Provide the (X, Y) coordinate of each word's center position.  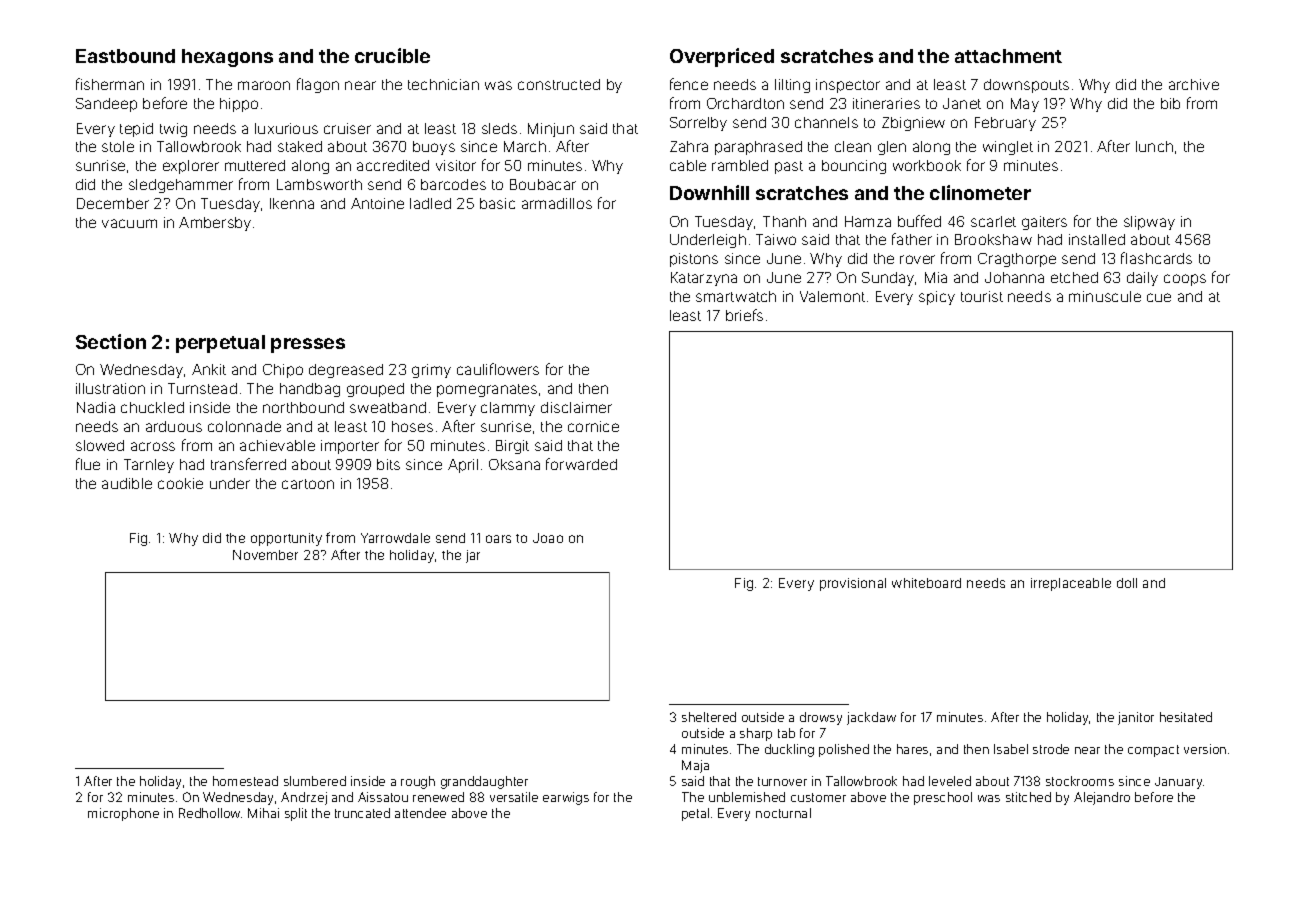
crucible (392, 55)
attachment (1008, 56)
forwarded (581, 464)
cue (1159, 297)
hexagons (227, 58)
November (265, 555)
